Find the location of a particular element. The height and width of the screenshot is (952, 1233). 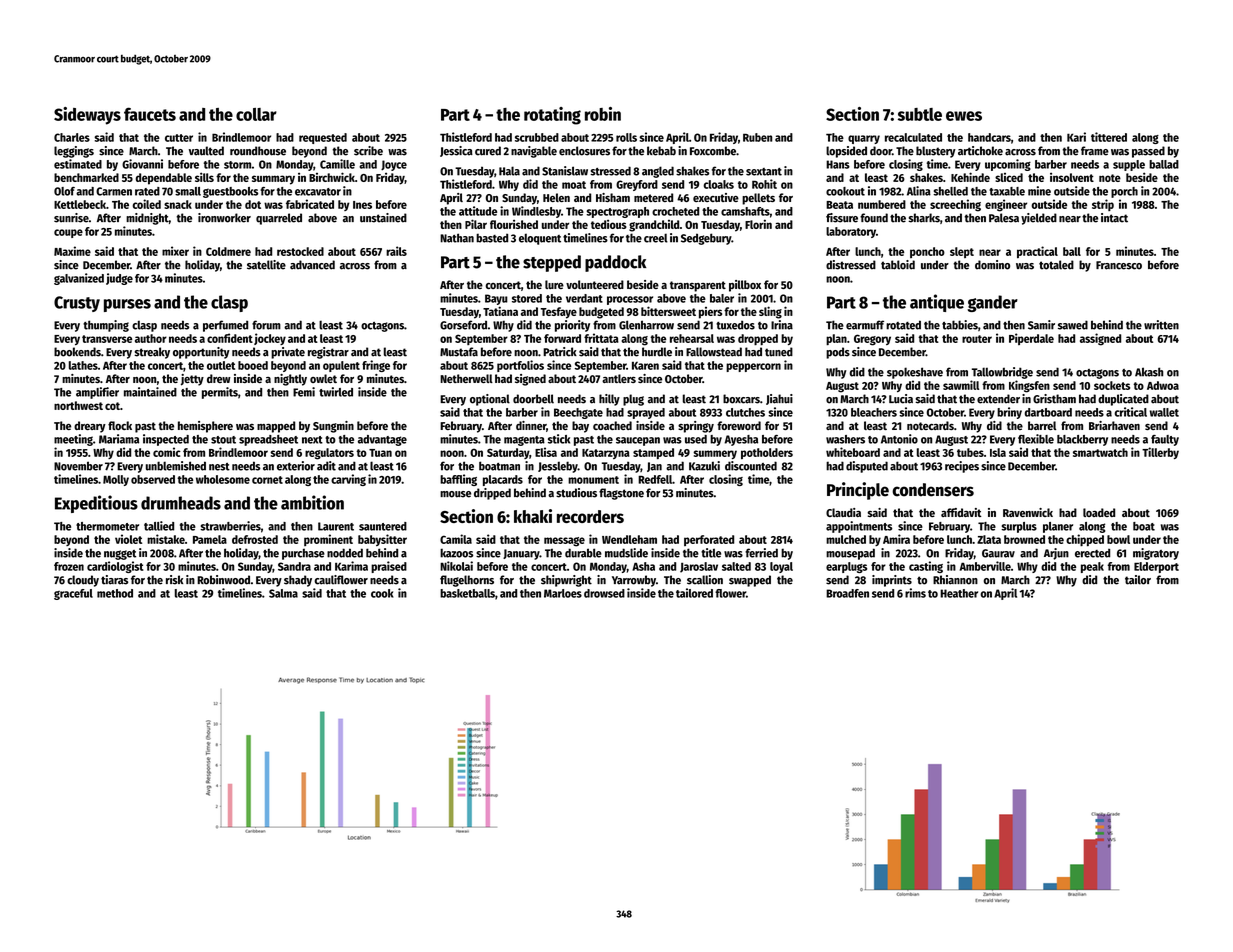

twirled is located at coordinates (336, 392).
